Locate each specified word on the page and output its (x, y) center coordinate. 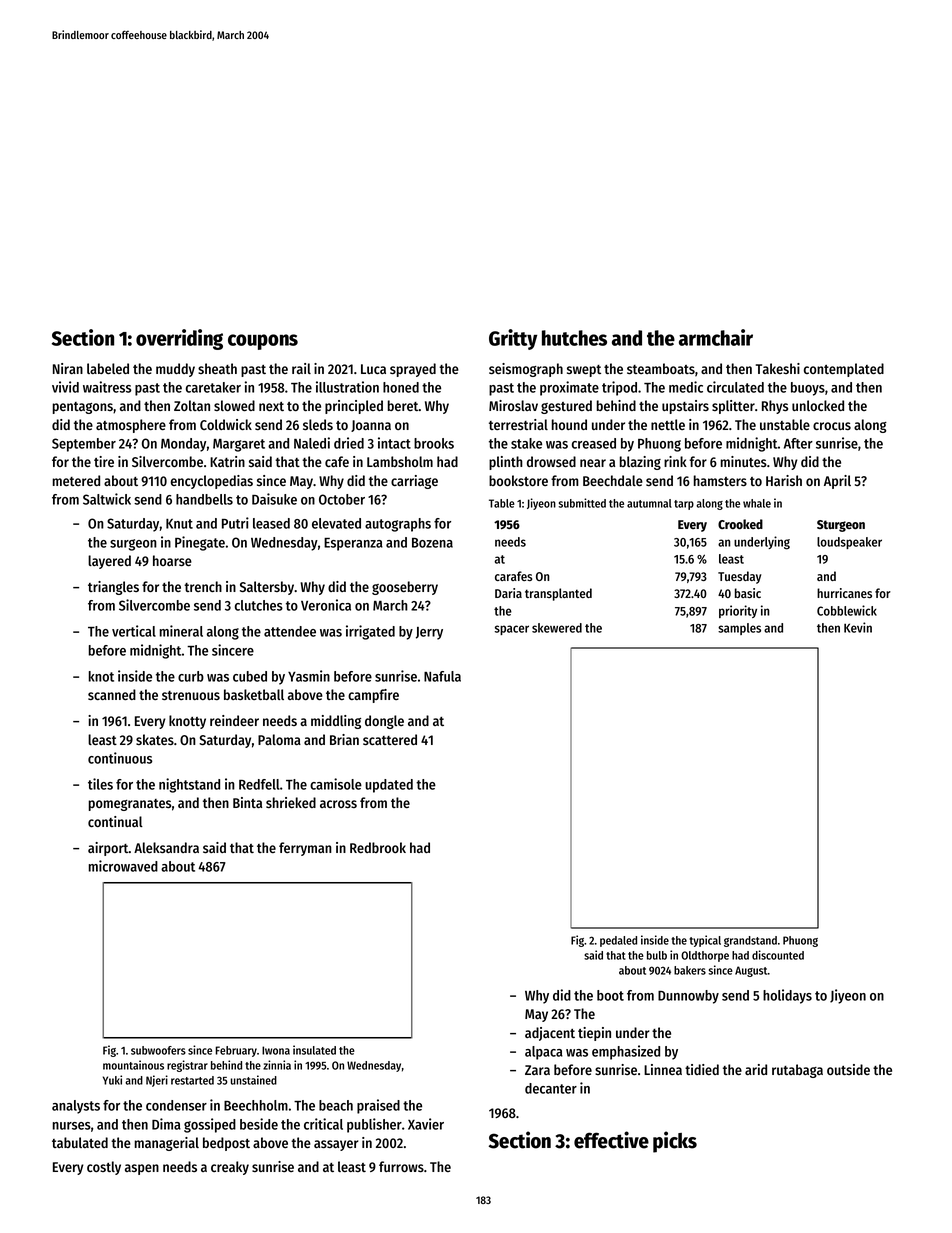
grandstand (750, 941)
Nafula (442, 676)
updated (389, 786)
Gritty (513, 339)
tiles (100, 784)
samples (739, 629)
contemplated (844, 370)
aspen (142, 1169)
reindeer (234, 720)
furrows (401, 1166)
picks (675, 1142)
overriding (179, 339)
